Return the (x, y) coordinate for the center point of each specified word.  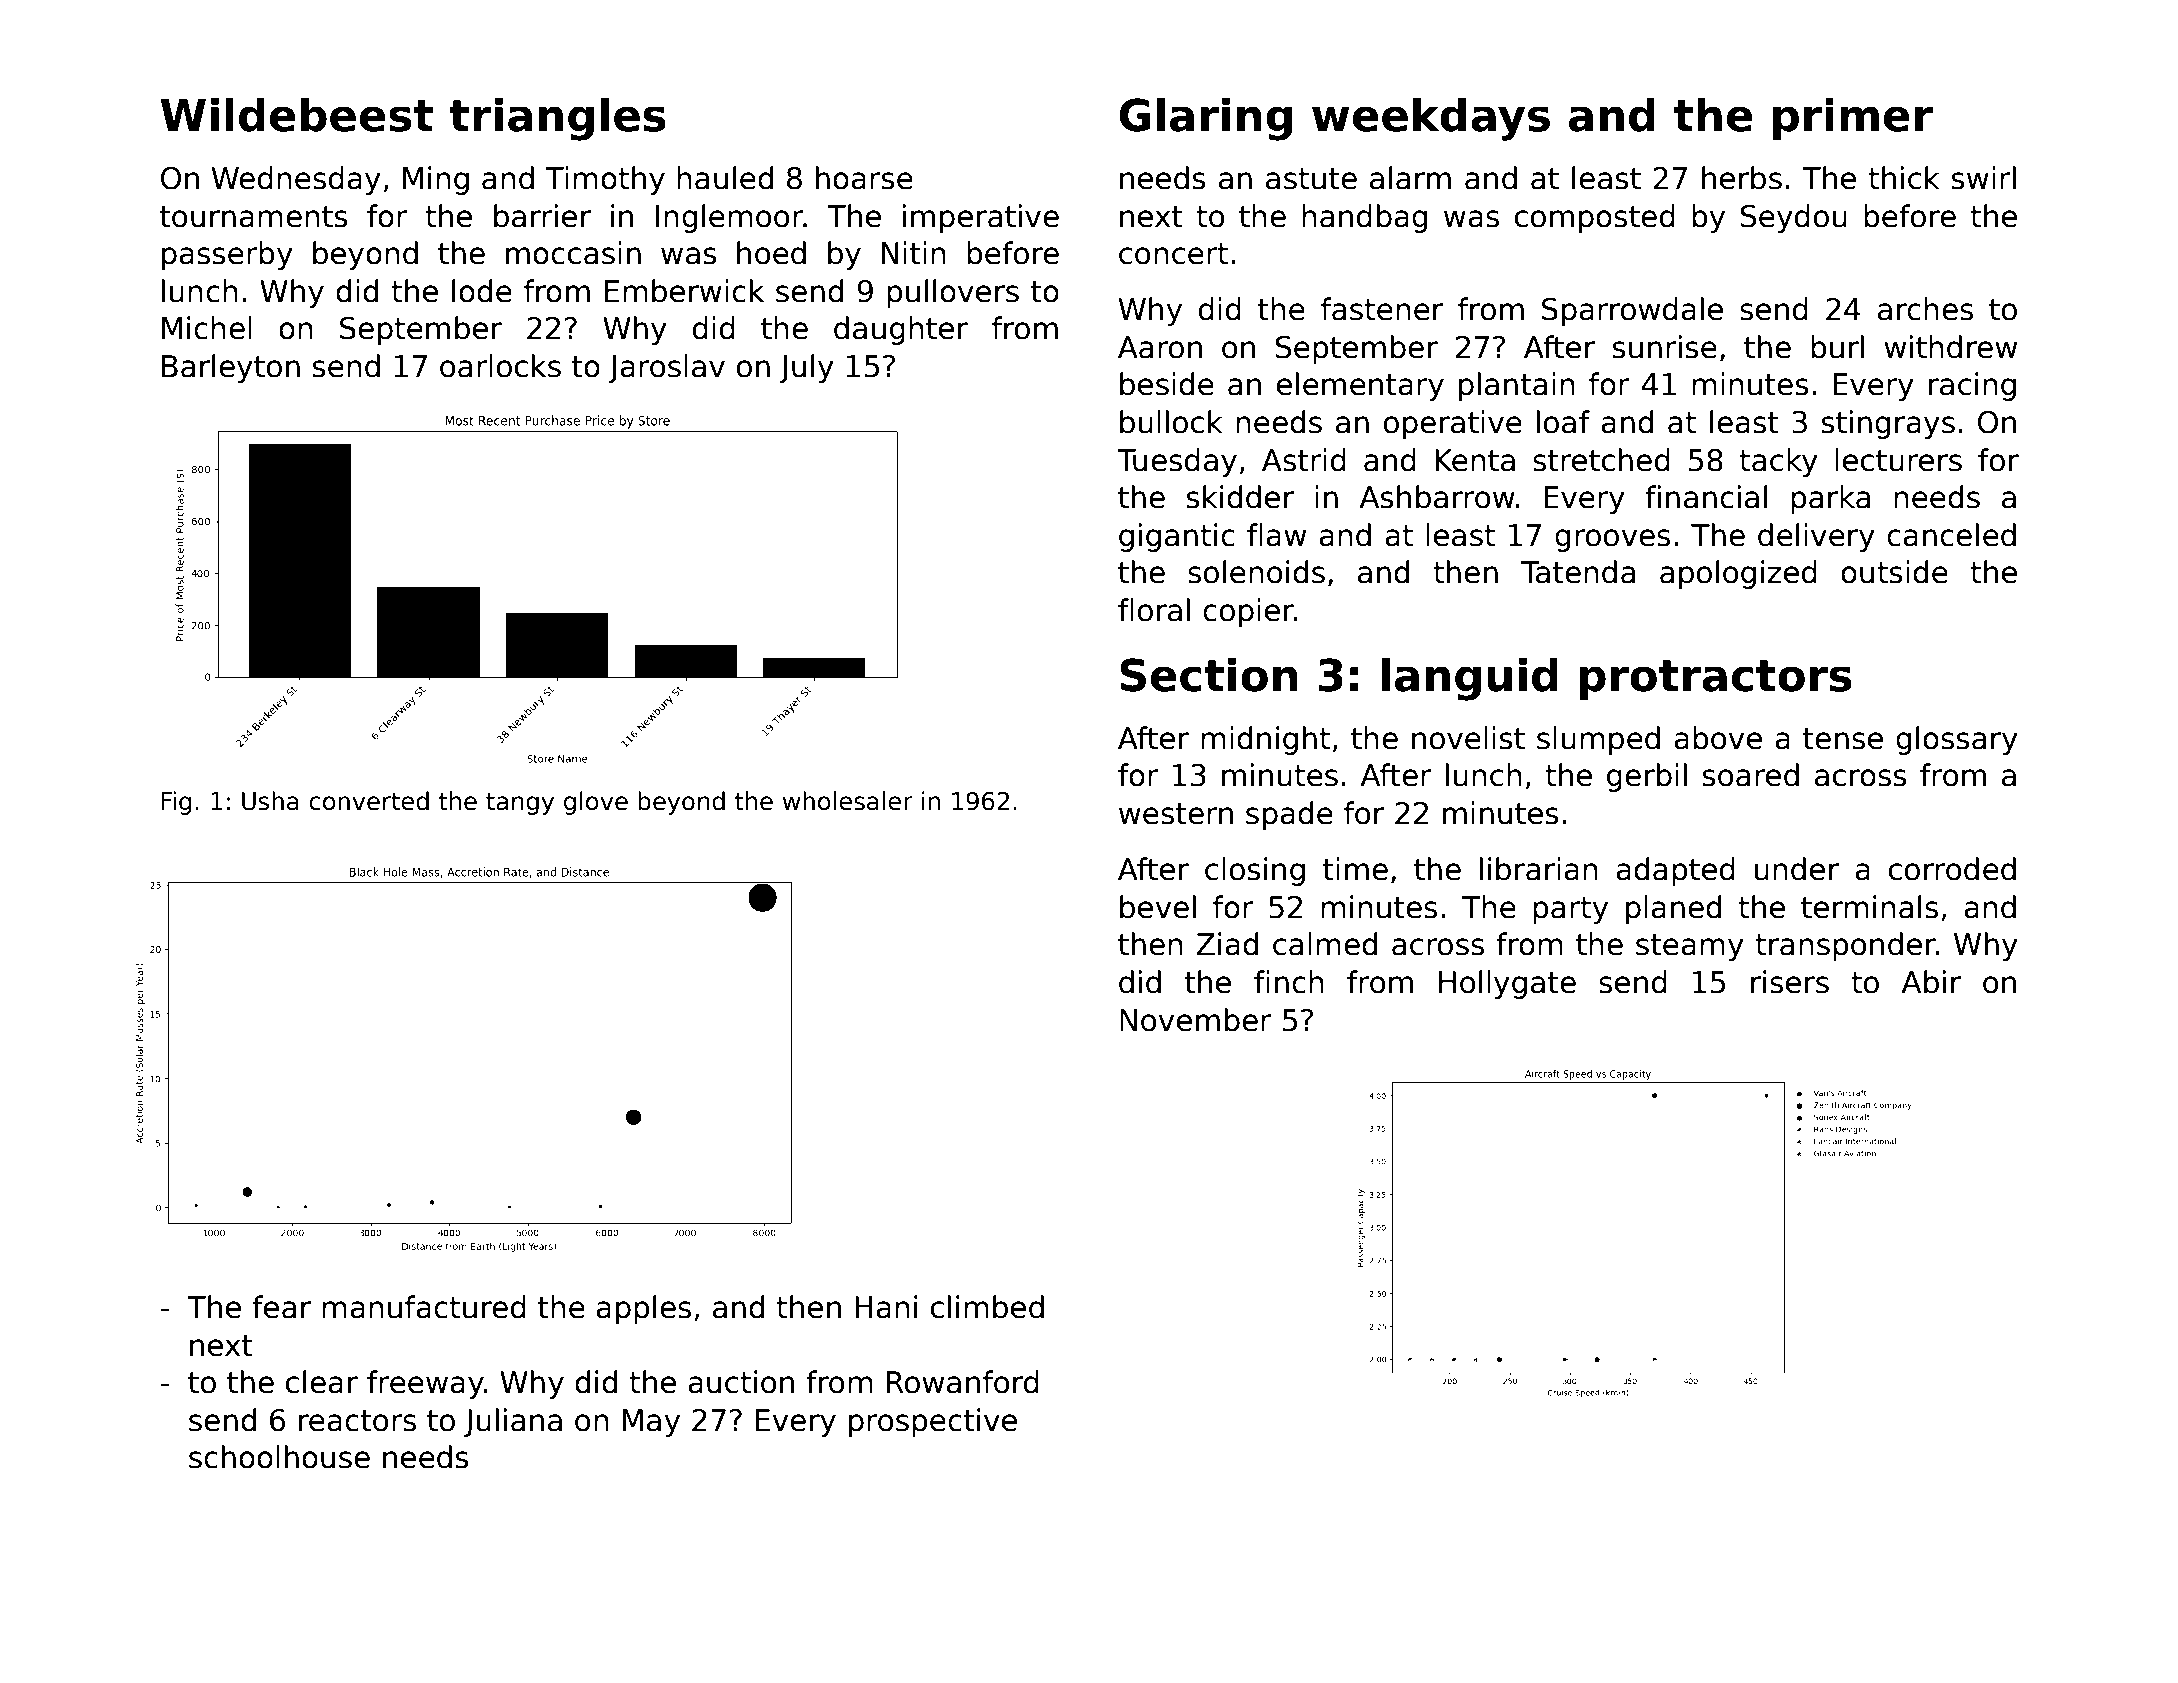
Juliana (513, 1422)
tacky (1778, 462)
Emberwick (684, 291)
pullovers (953, 293)
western (1176, 814)
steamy (1690, 947)
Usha (270, 801)
